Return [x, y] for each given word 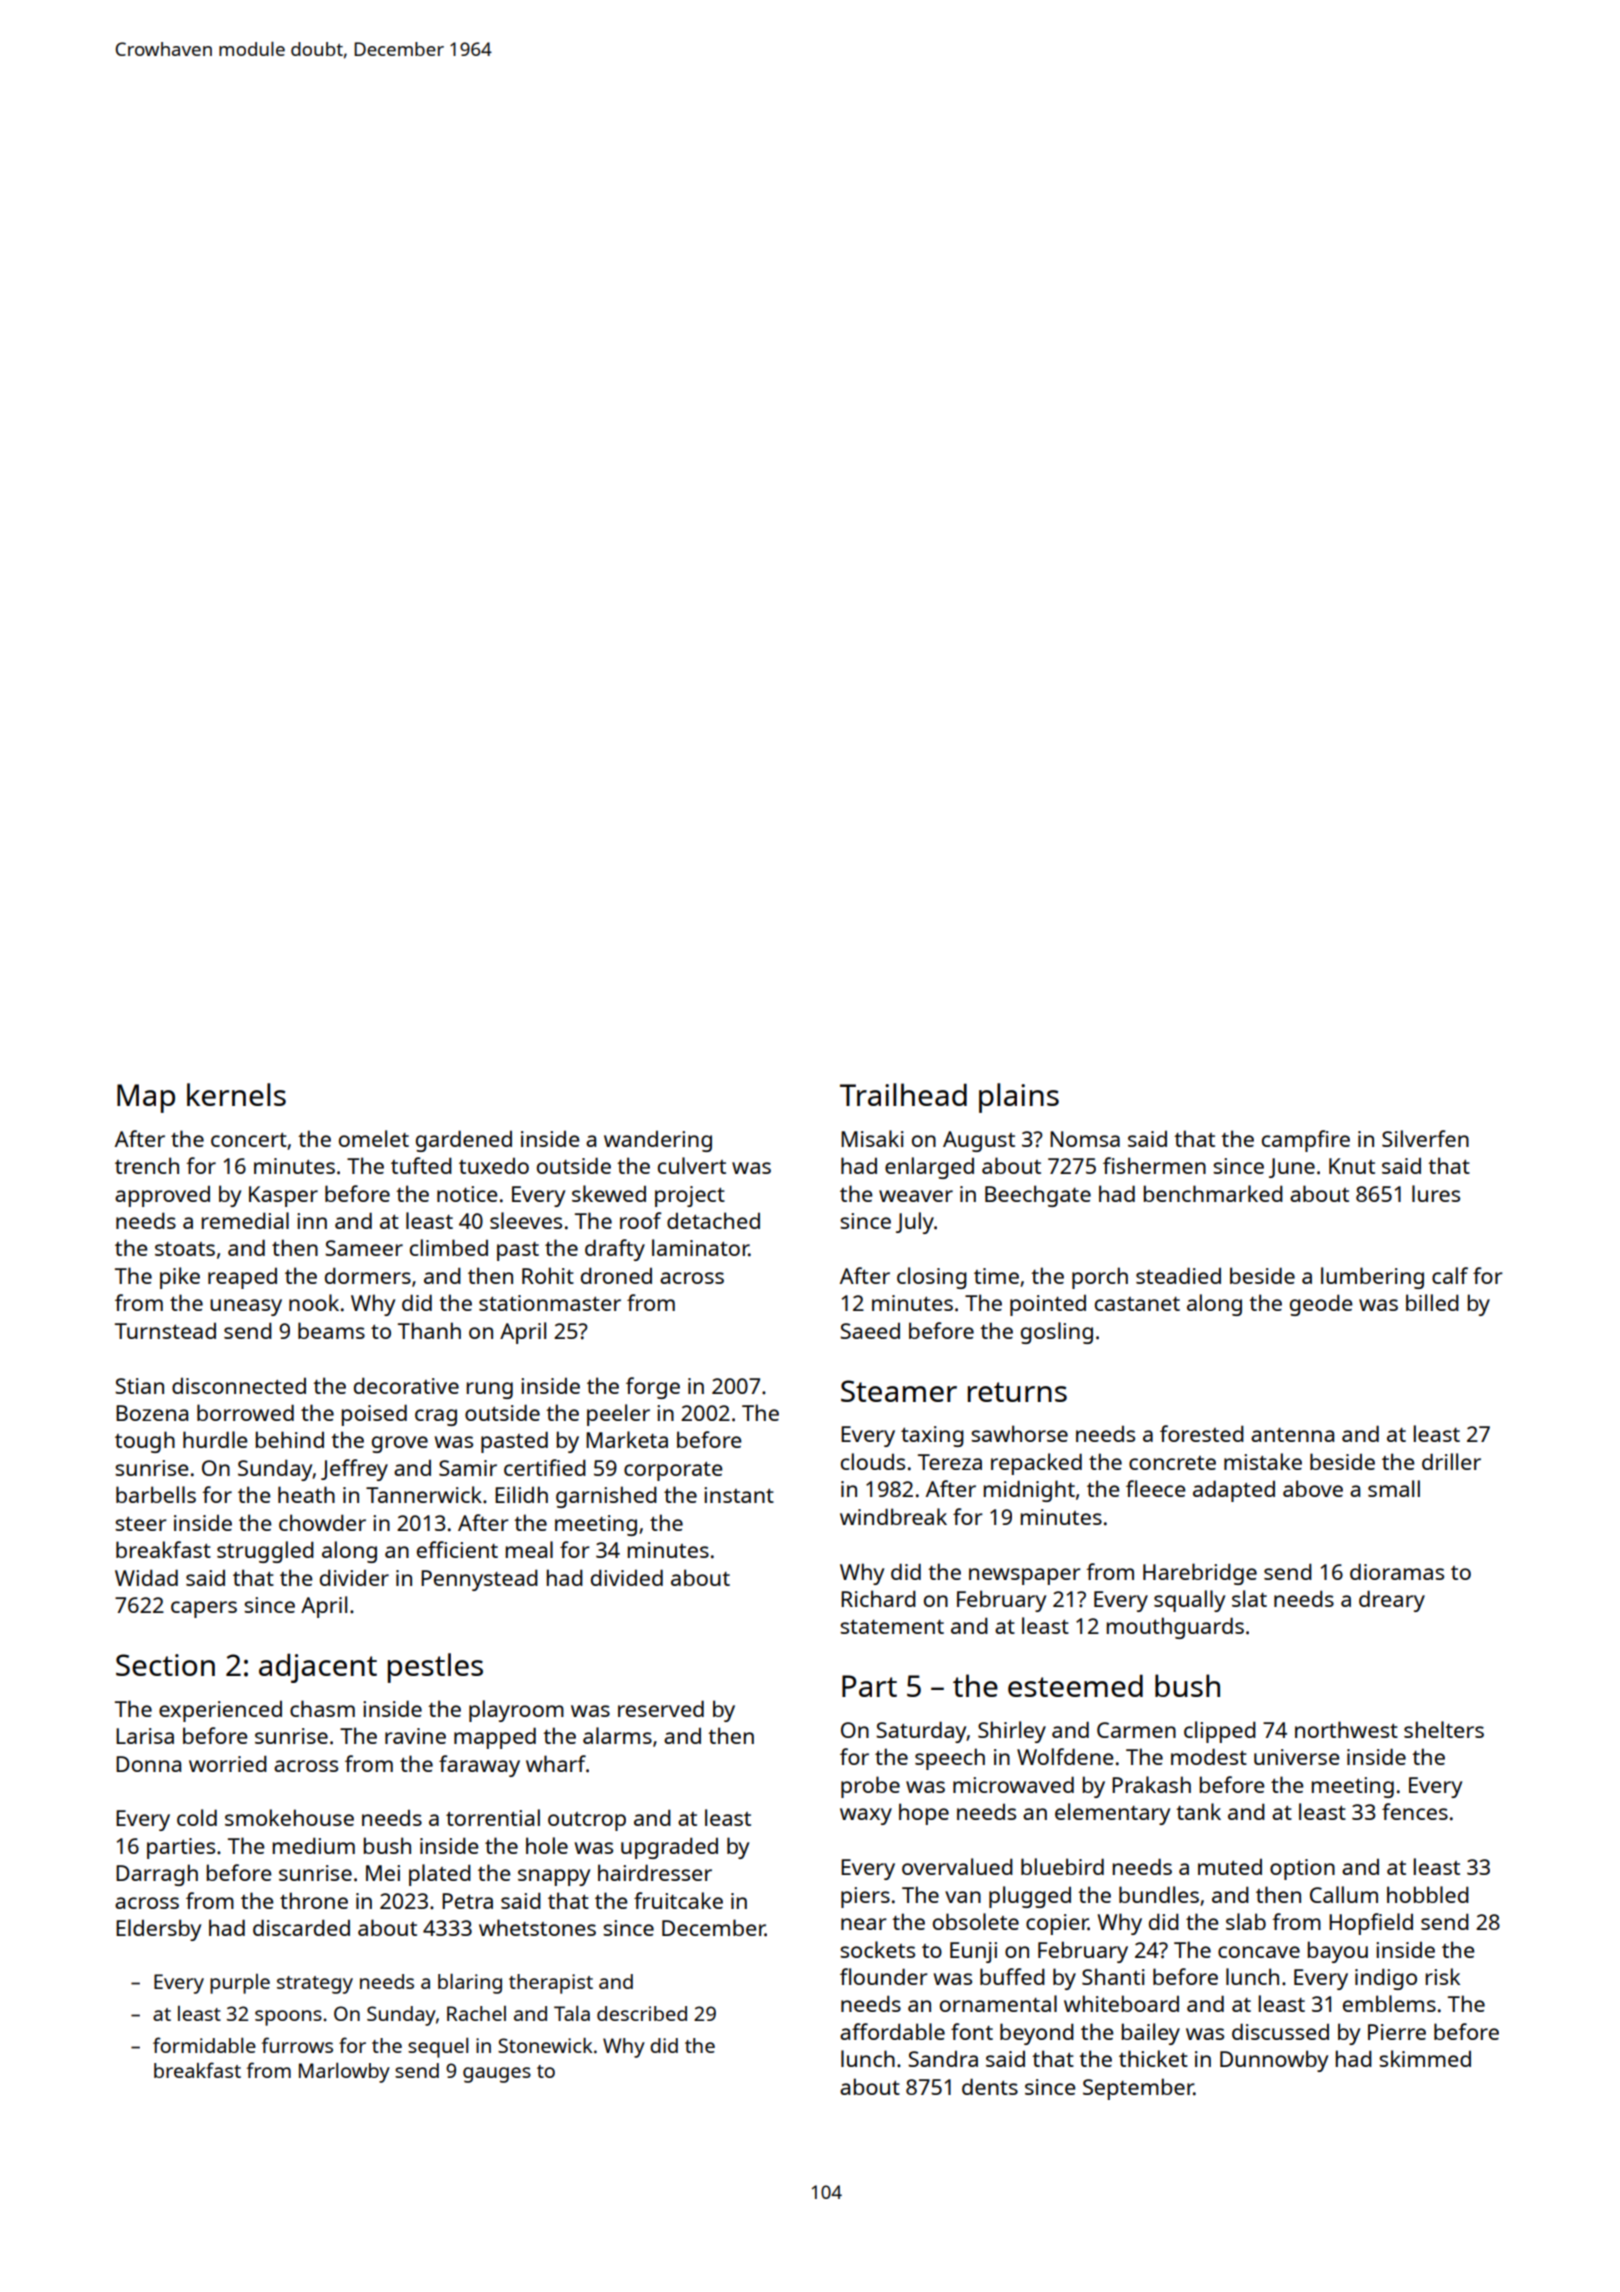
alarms [617, 1735]
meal [529, 1549]
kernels [236, 1094]
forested [1202, 1433]
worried [228, 1763]
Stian [139, 1386]
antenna [1292, 1435]
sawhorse [1019, 1433]
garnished [606, 1497]
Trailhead [903, 1094]
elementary [1112, 1814]
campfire [1306, 1141]
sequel [438, 2048]
